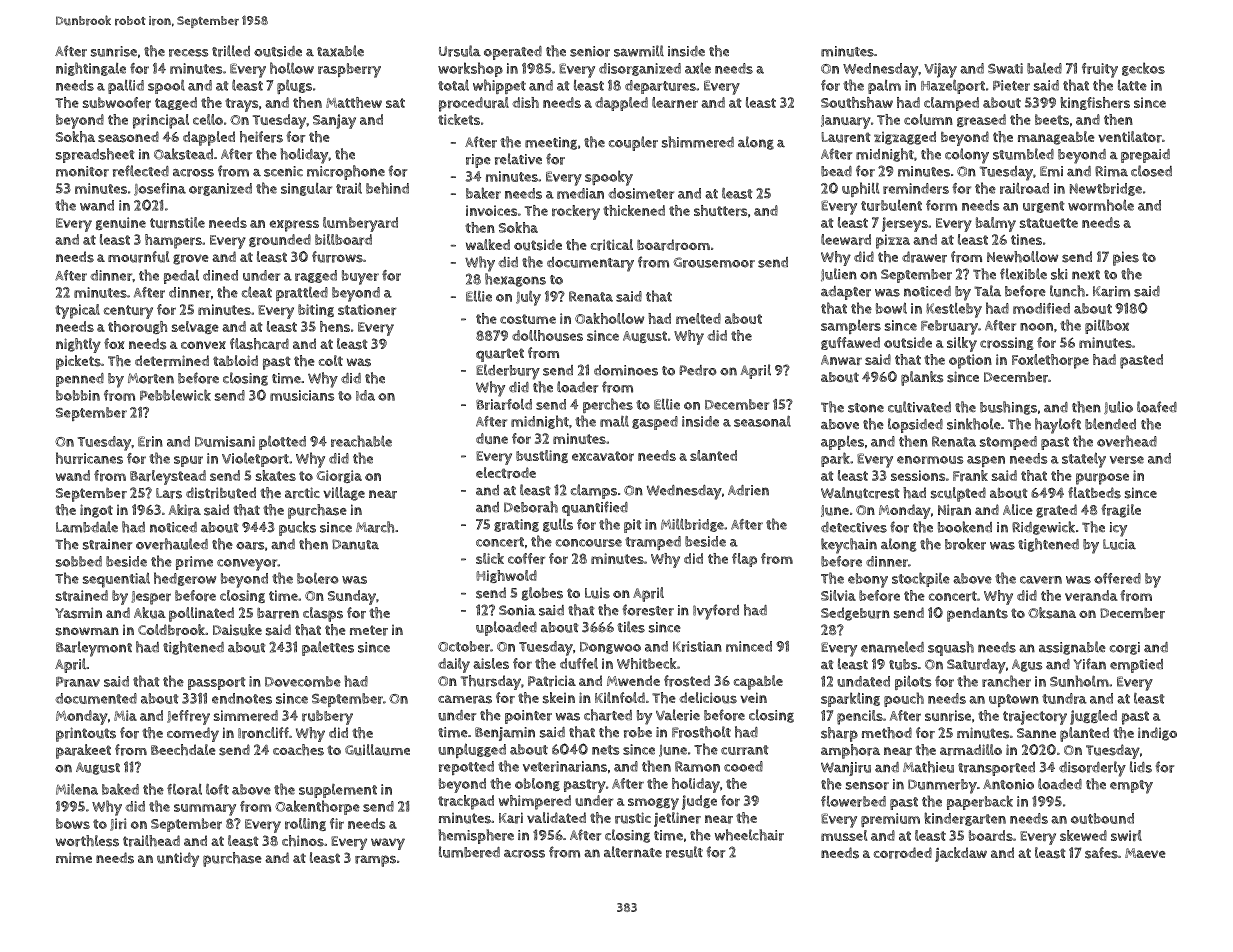  Describe the element at coordinates (542, 456) in the image. I see `bustling` at that location.
